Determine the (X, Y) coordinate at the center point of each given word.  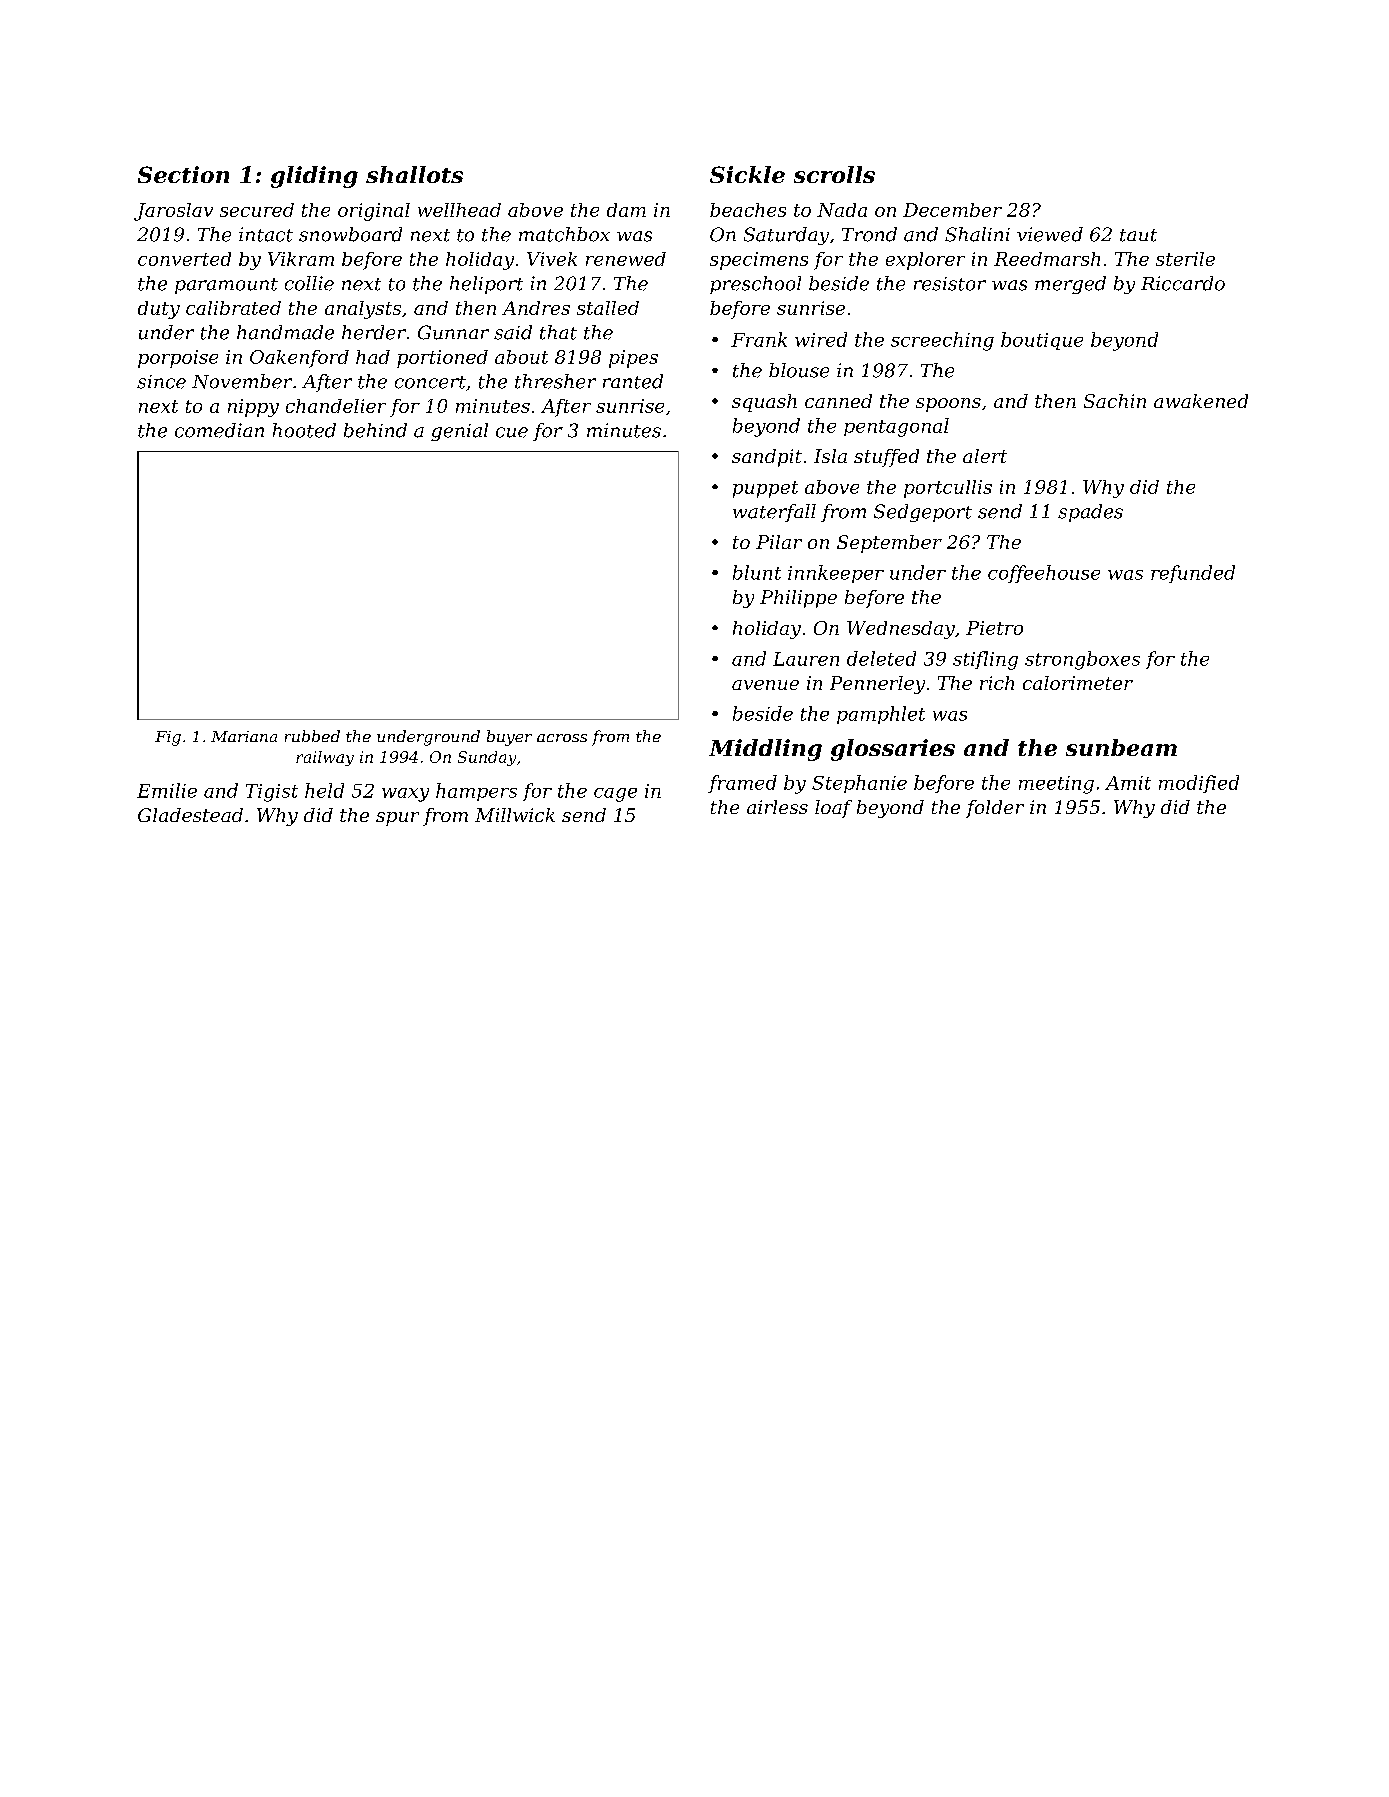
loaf (833, 809)
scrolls (834, 174)
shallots (414, 174)
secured (257, 210)
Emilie (167, 790)
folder (995, 809)
